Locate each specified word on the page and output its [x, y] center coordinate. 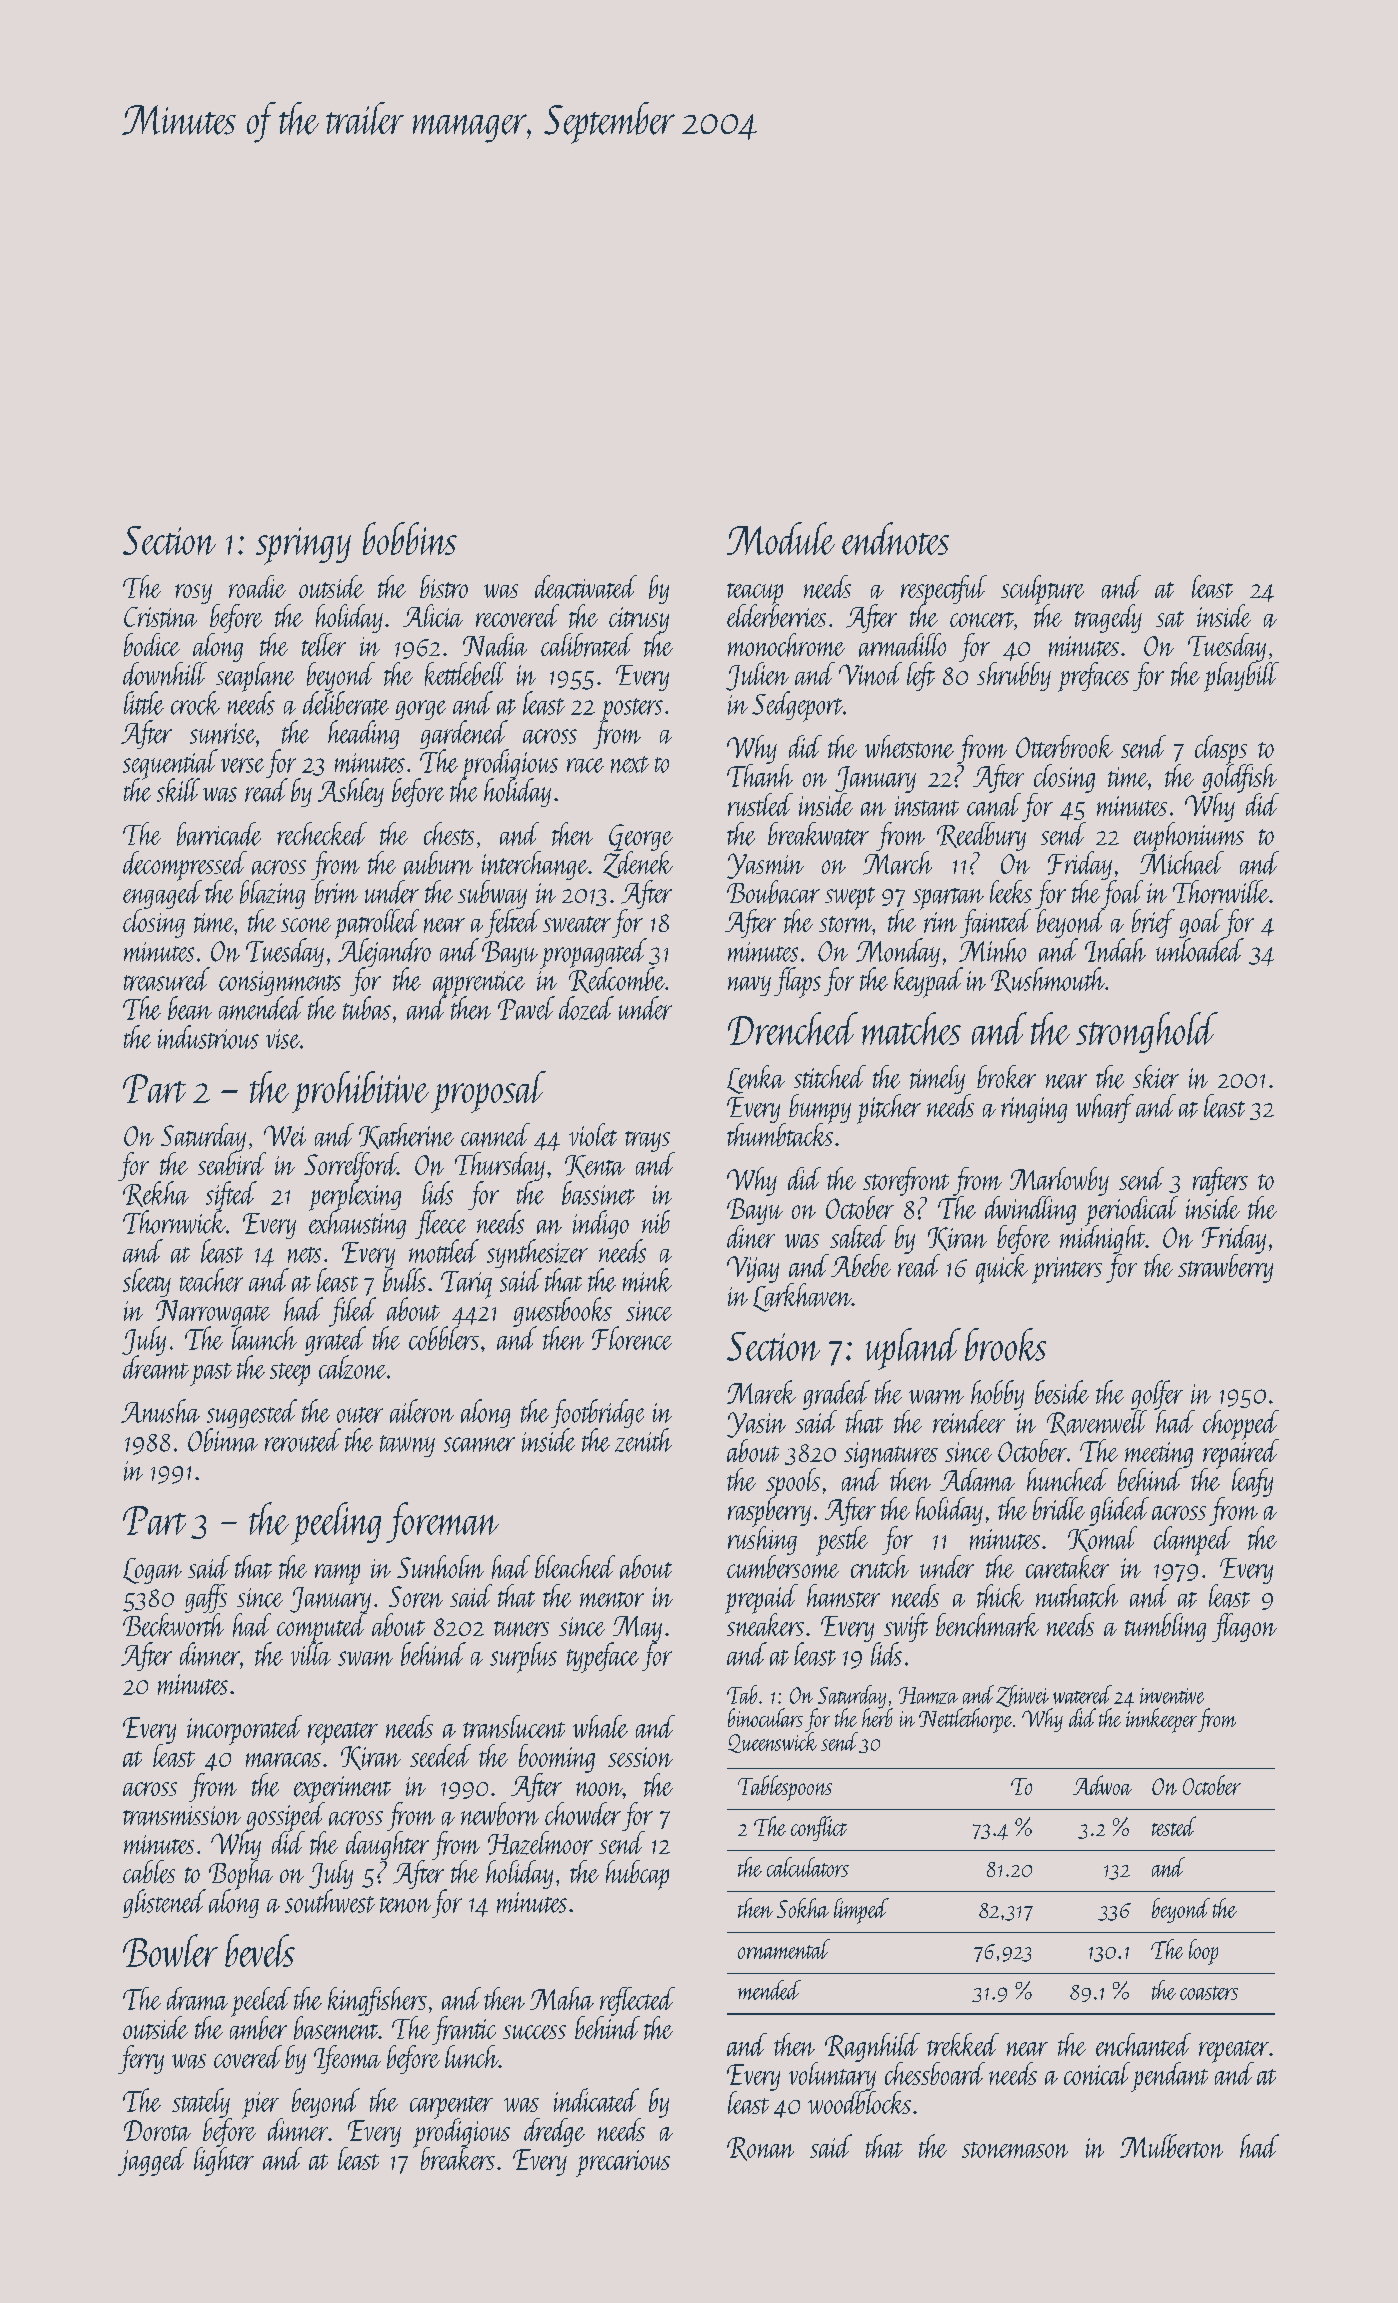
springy [303, 546]
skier [1156, 1077]
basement [336, 2028]
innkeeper [1161, 1720]
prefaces [1093, 677]
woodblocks [859, 2102]
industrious [208, 1037]
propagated [594, 953]
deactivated [586, 587]
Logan [152, 1571]
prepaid [761, 1599]
